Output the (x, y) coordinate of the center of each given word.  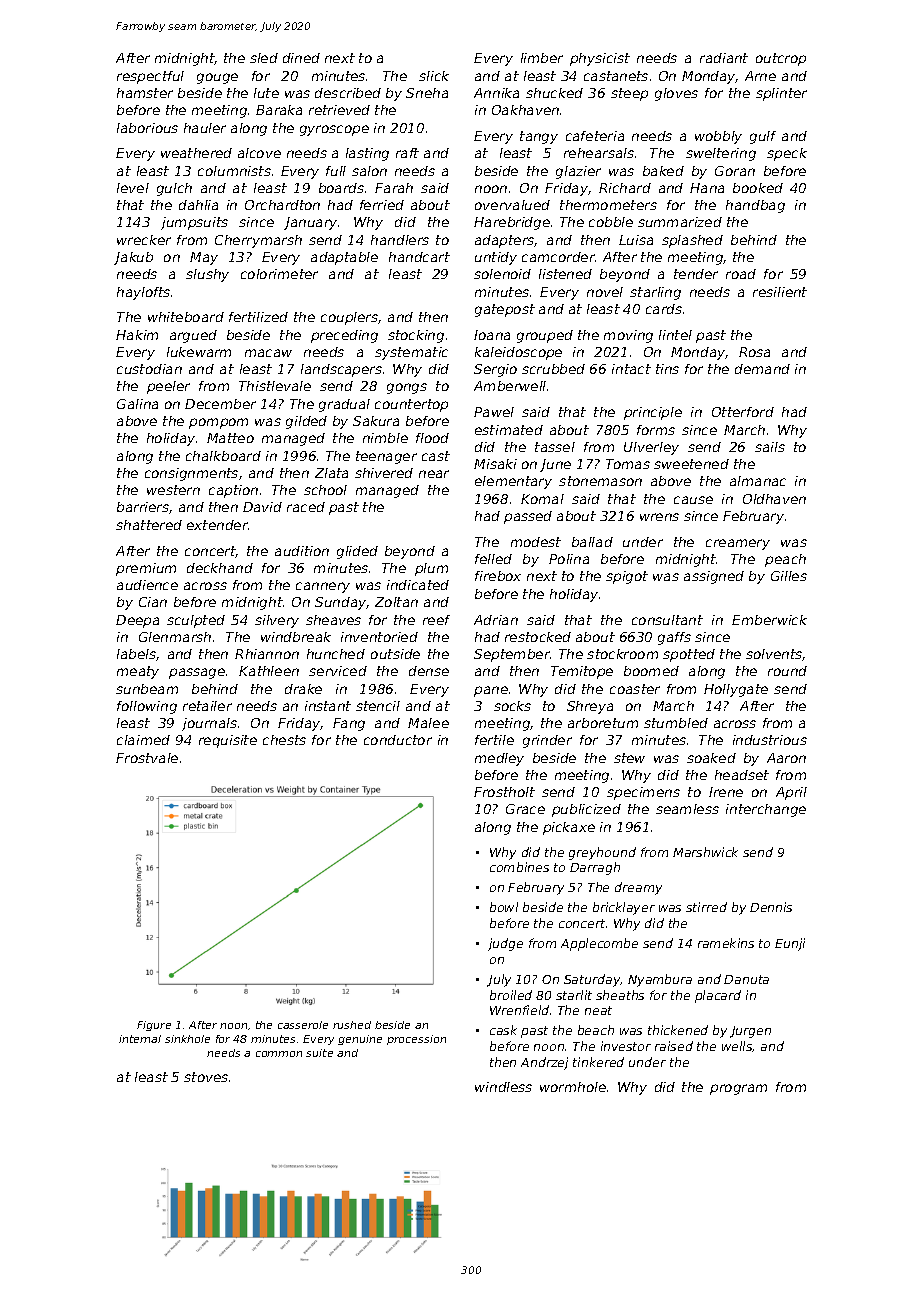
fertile (494, 740)
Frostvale (147, 758)
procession (416, 1040)
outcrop (781, 59)
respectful (150, 77)
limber (542, 58)
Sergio (495, 370)
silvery (277, 621)
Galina (137, 404)
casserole (303, 1025)
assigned (714, 577)
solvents (774, 655)
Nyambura (660, 980)
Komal (542, 499)
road (741, 274)
